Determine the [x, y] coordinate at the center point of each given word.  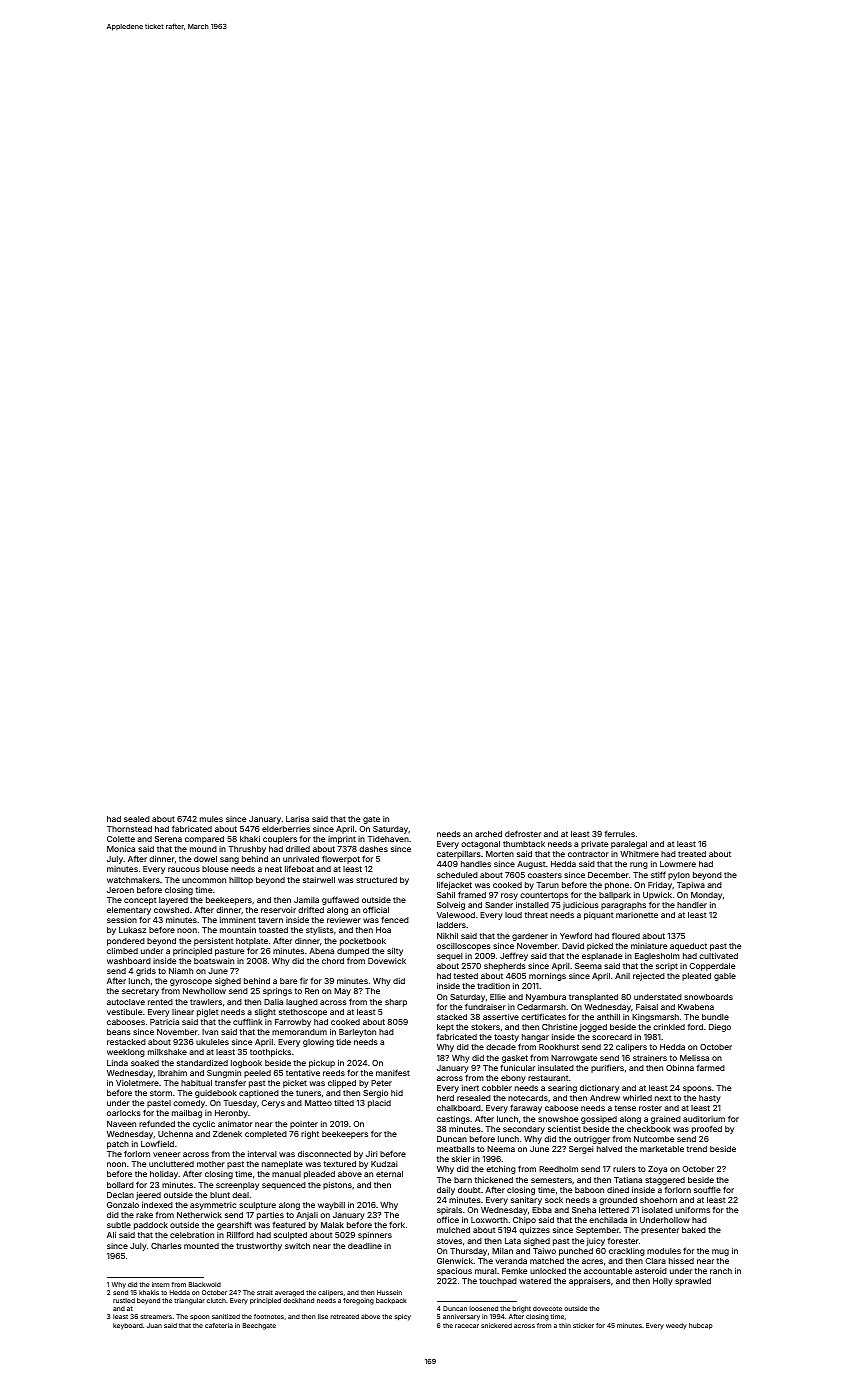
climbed [122, 951]
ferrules [620, 833]
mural [486, 1271]
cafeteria [219, 1325]
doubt [469, 1190]
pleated [696, 977]
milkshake [167, 1052]
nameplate [282, 1165]
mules [211, 819]
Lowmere [678, 864]
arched [488, 834]
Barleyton [357, 1033]
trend [697, 1149]
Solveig [451, 906]
